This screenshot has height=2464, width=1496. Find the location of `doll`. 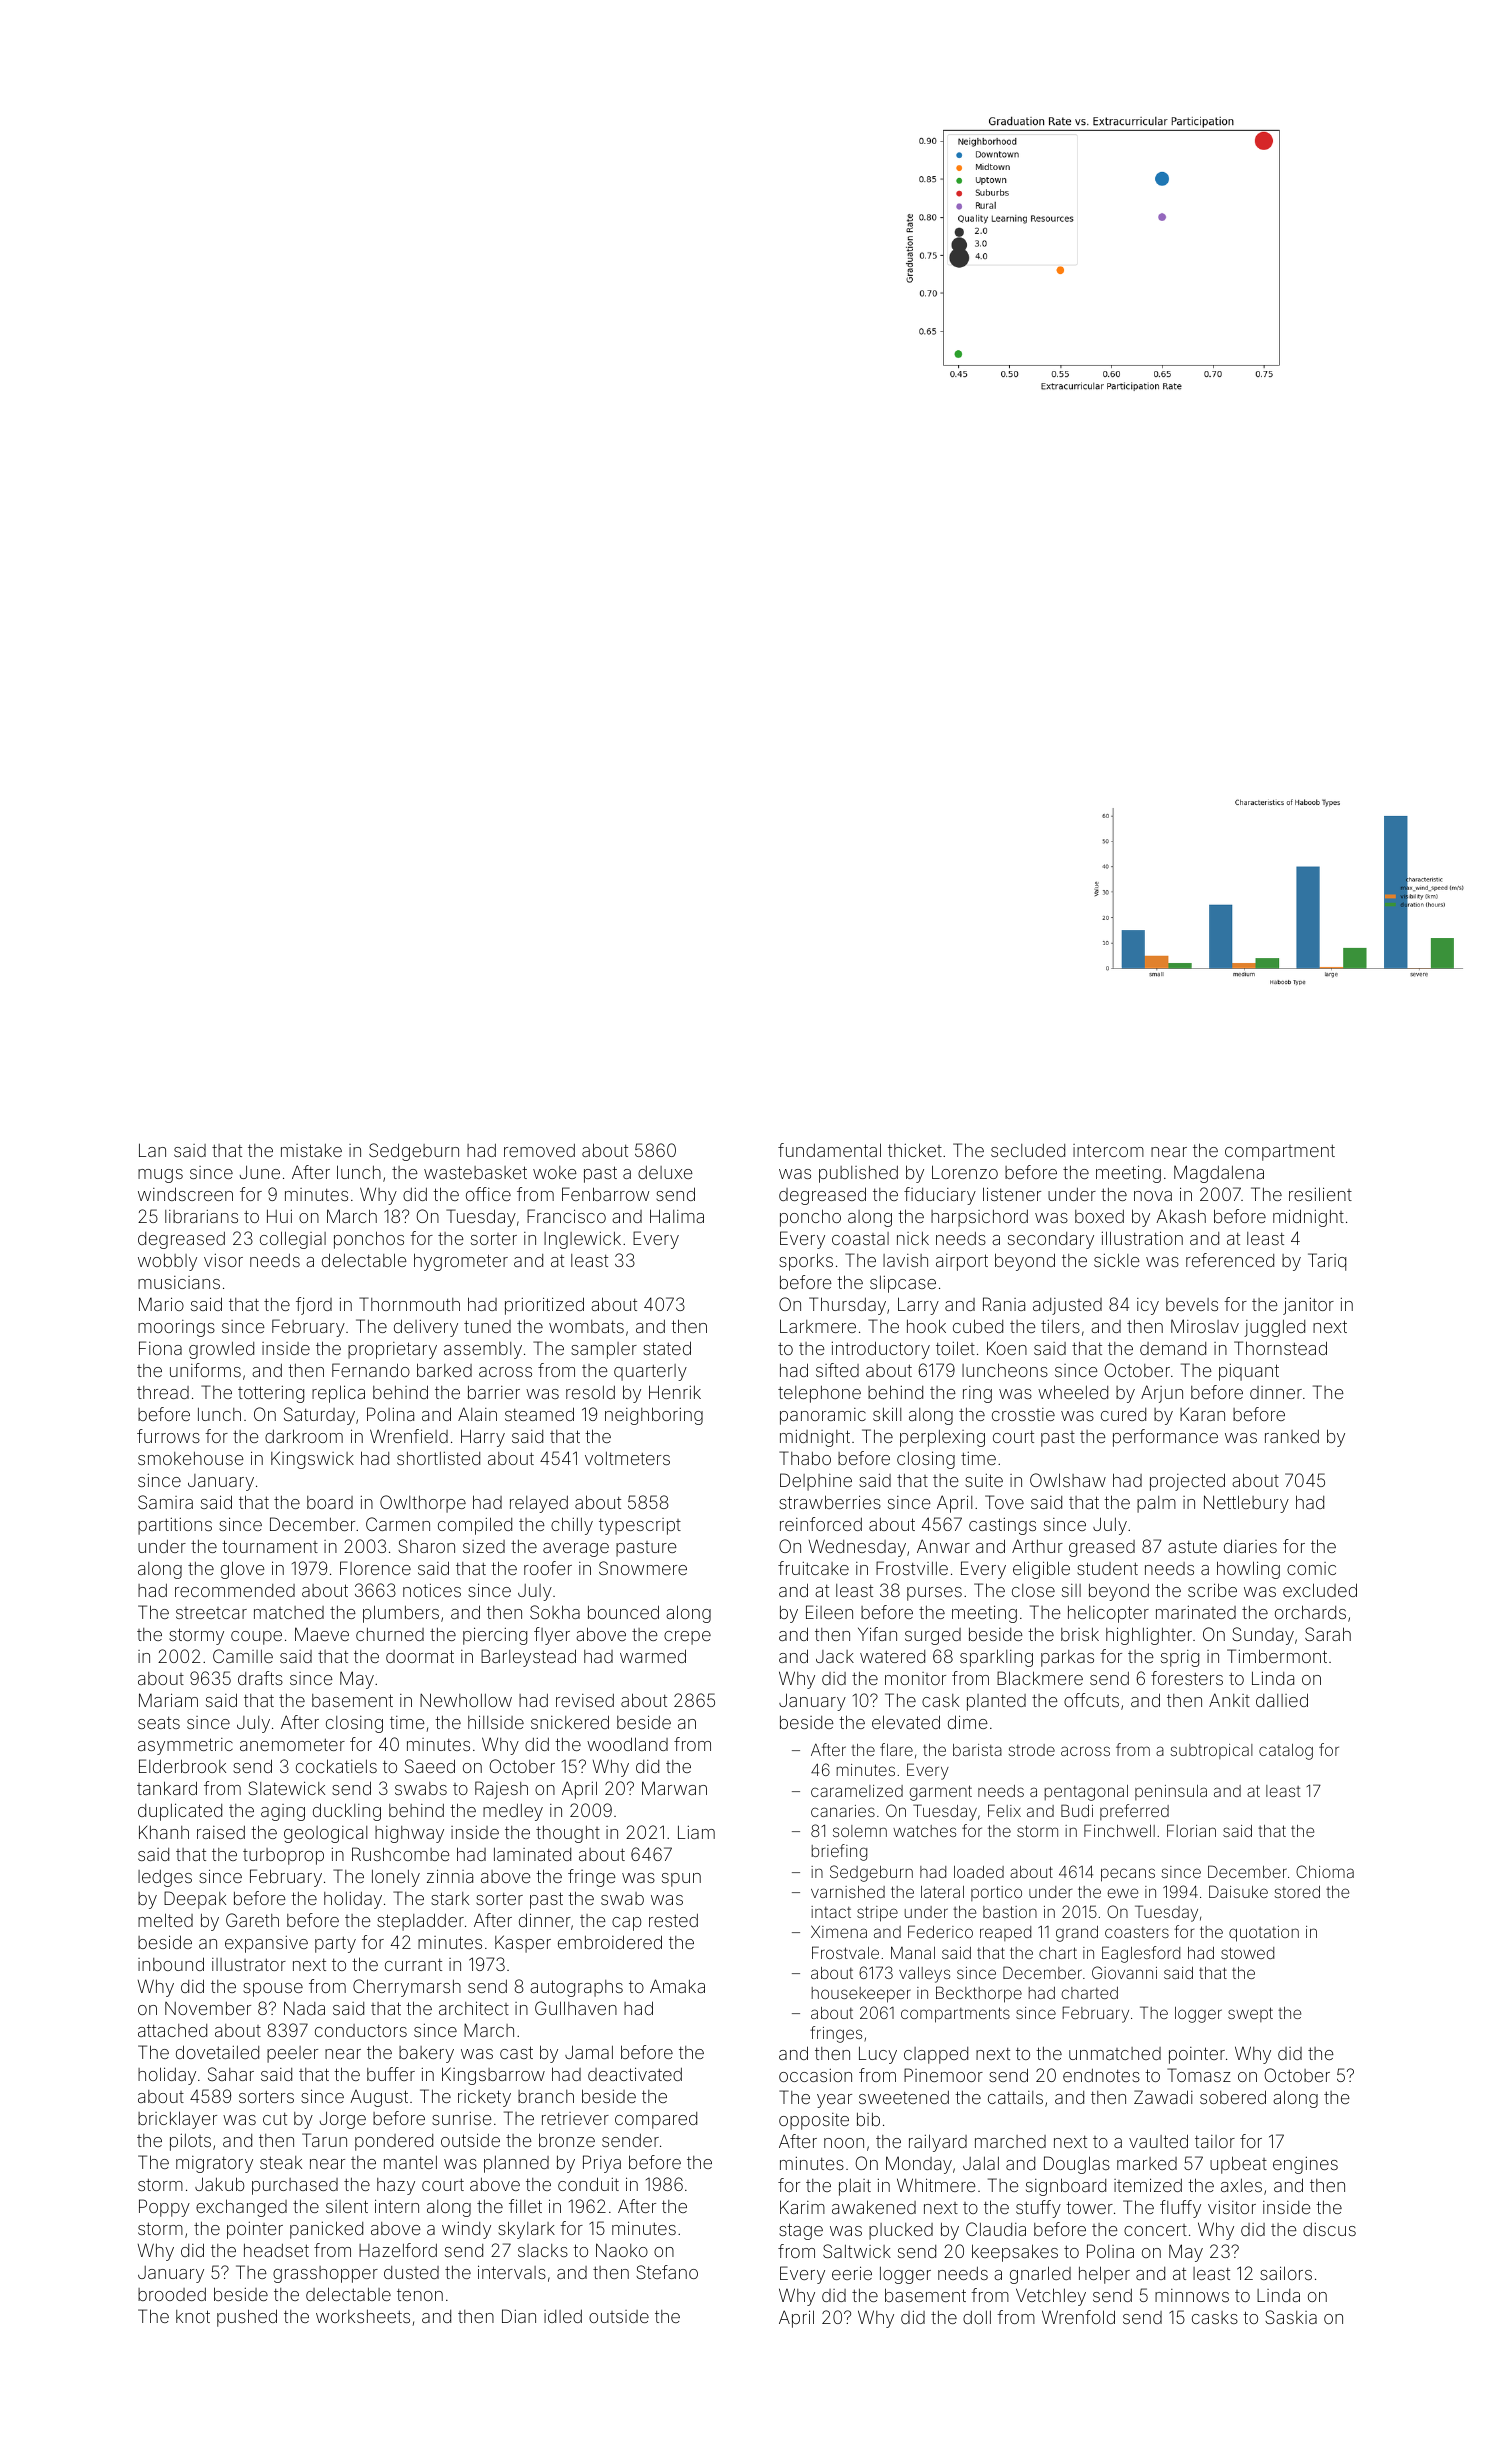

doll is located at coordinates (977, 2317).
